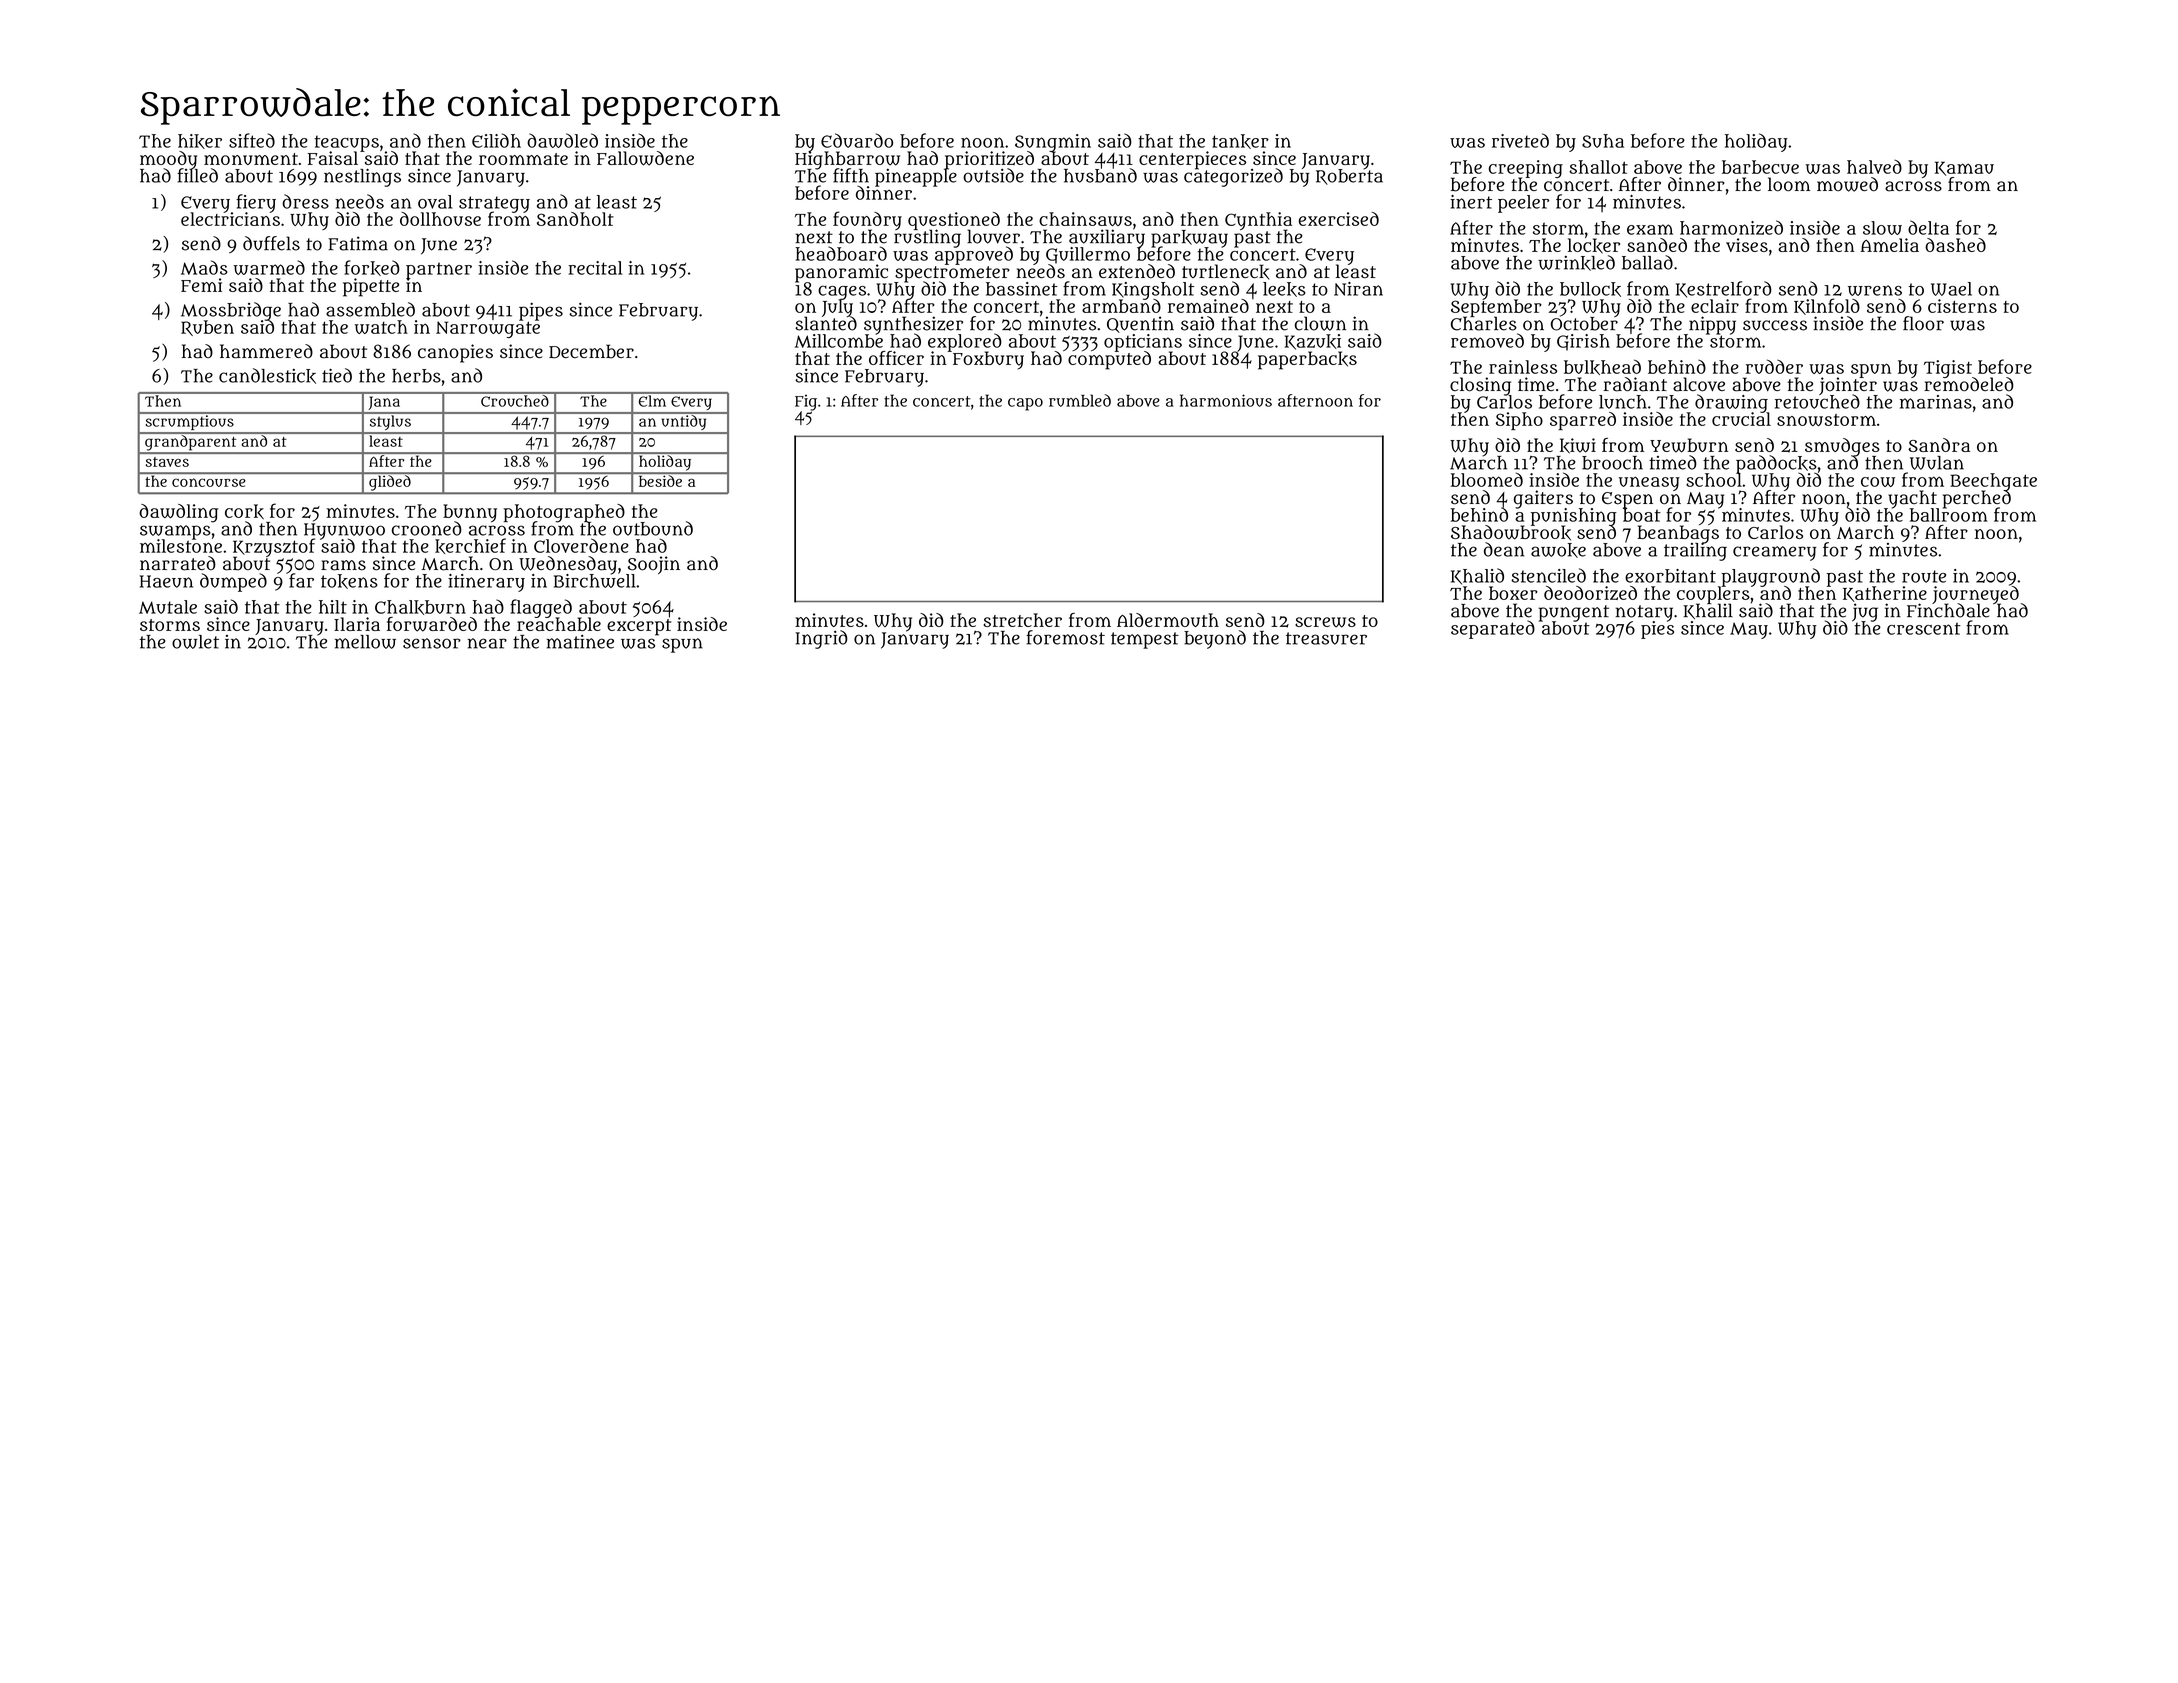 The image size is (2178, 1683). I want to click on Mutale, so click(168, 607).
